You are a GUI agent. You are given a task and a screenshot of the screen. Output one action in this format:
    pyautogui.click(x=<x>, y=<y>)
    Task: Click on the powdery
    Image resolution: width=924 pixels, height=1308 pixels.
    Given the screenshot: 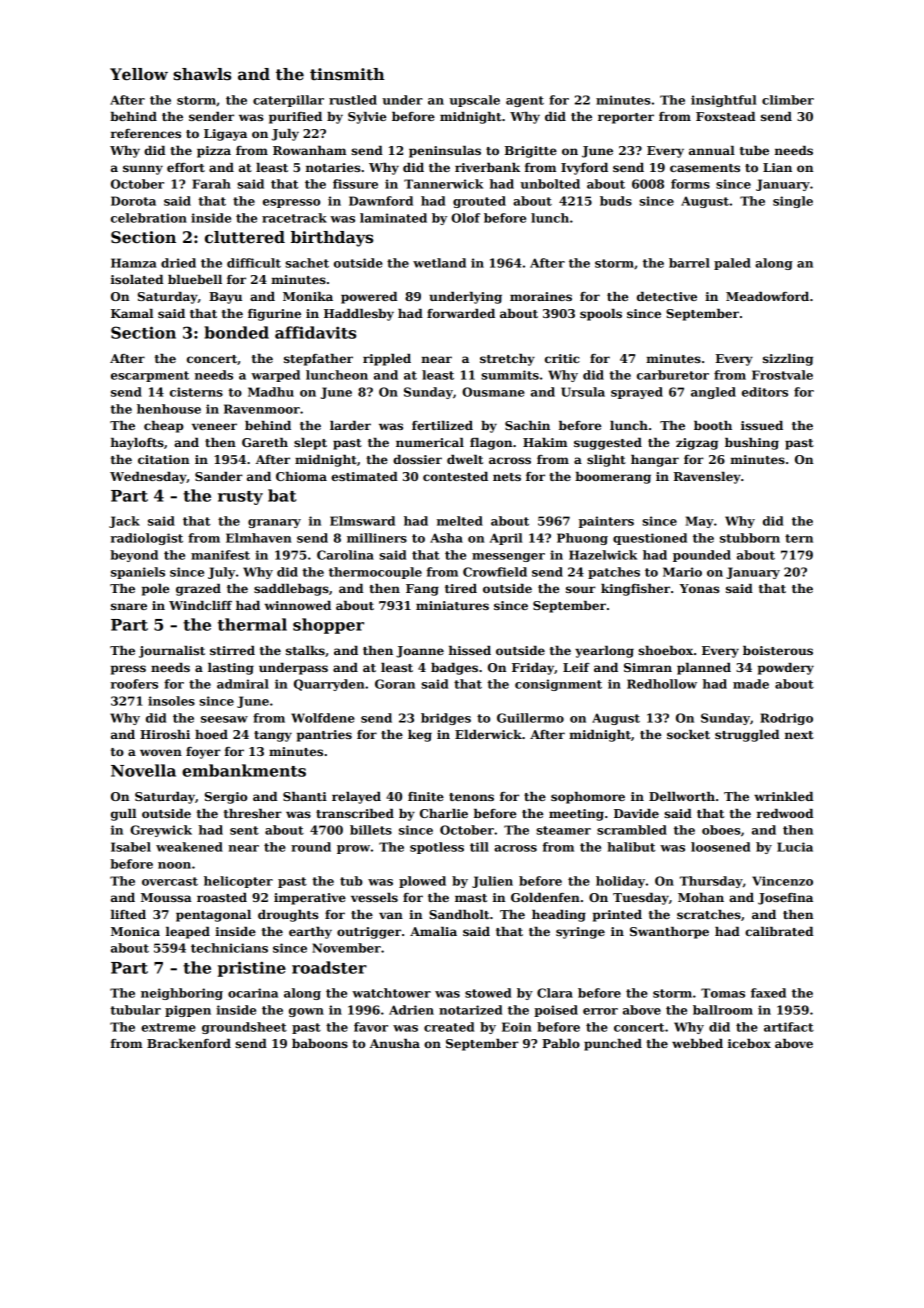 What is the action you would take?
    pyautogui.click(x=786, y=669)
